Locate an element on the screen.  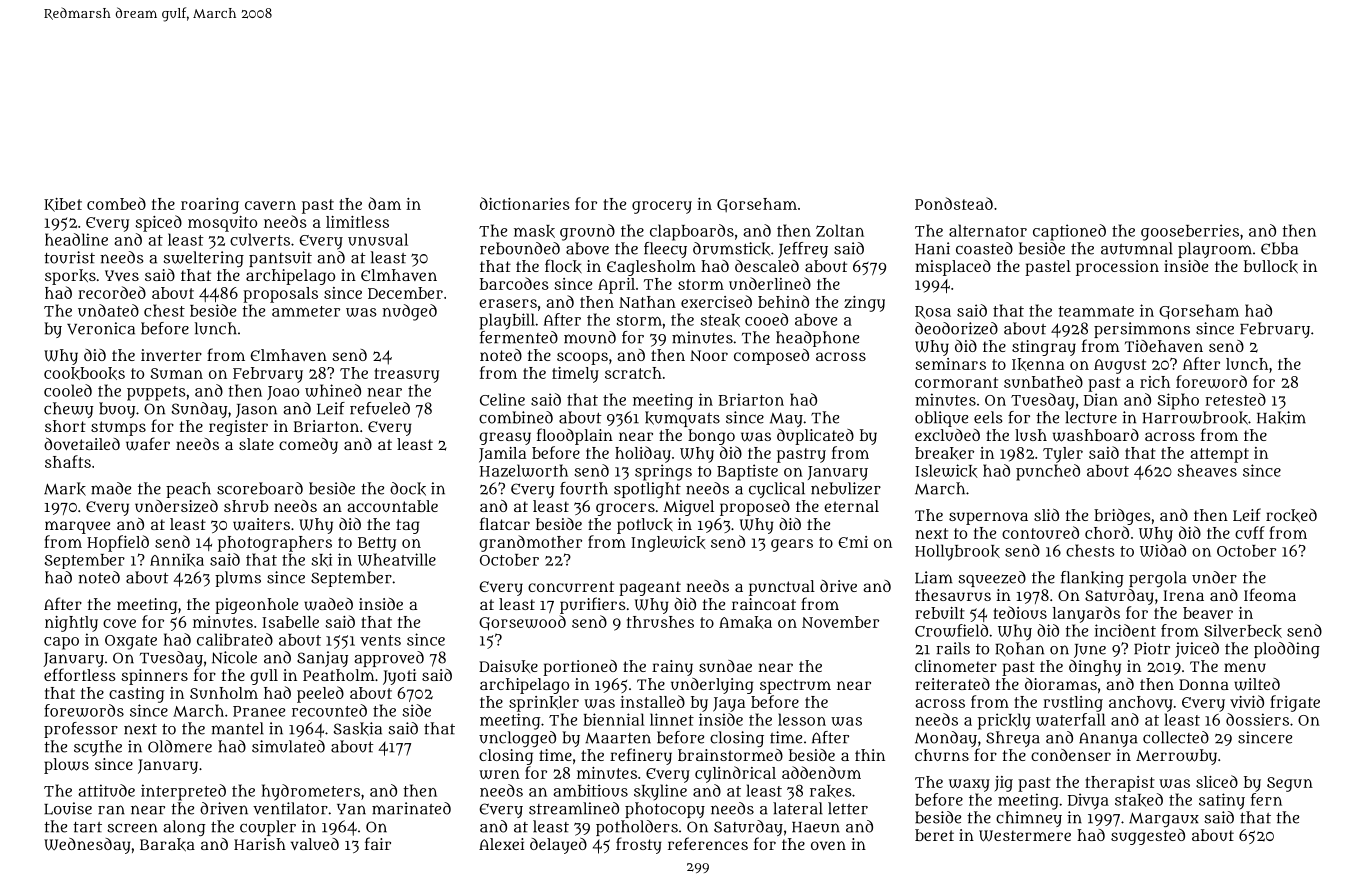
nebulizer is located at coordinates (846, 488).
